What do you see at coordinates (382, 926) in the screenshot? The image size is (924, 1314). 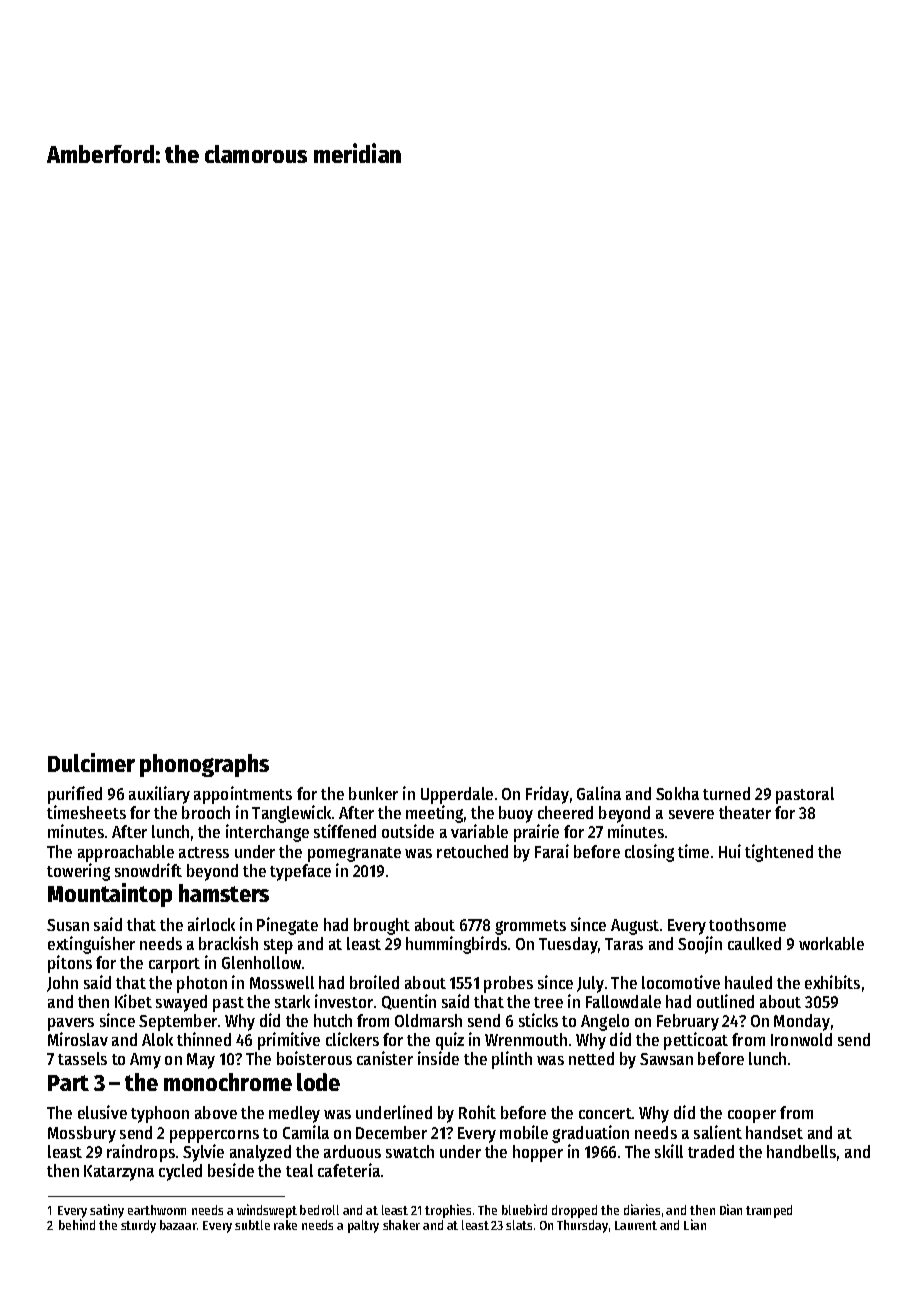 I see `brought` at bounding box center [382, 926].
